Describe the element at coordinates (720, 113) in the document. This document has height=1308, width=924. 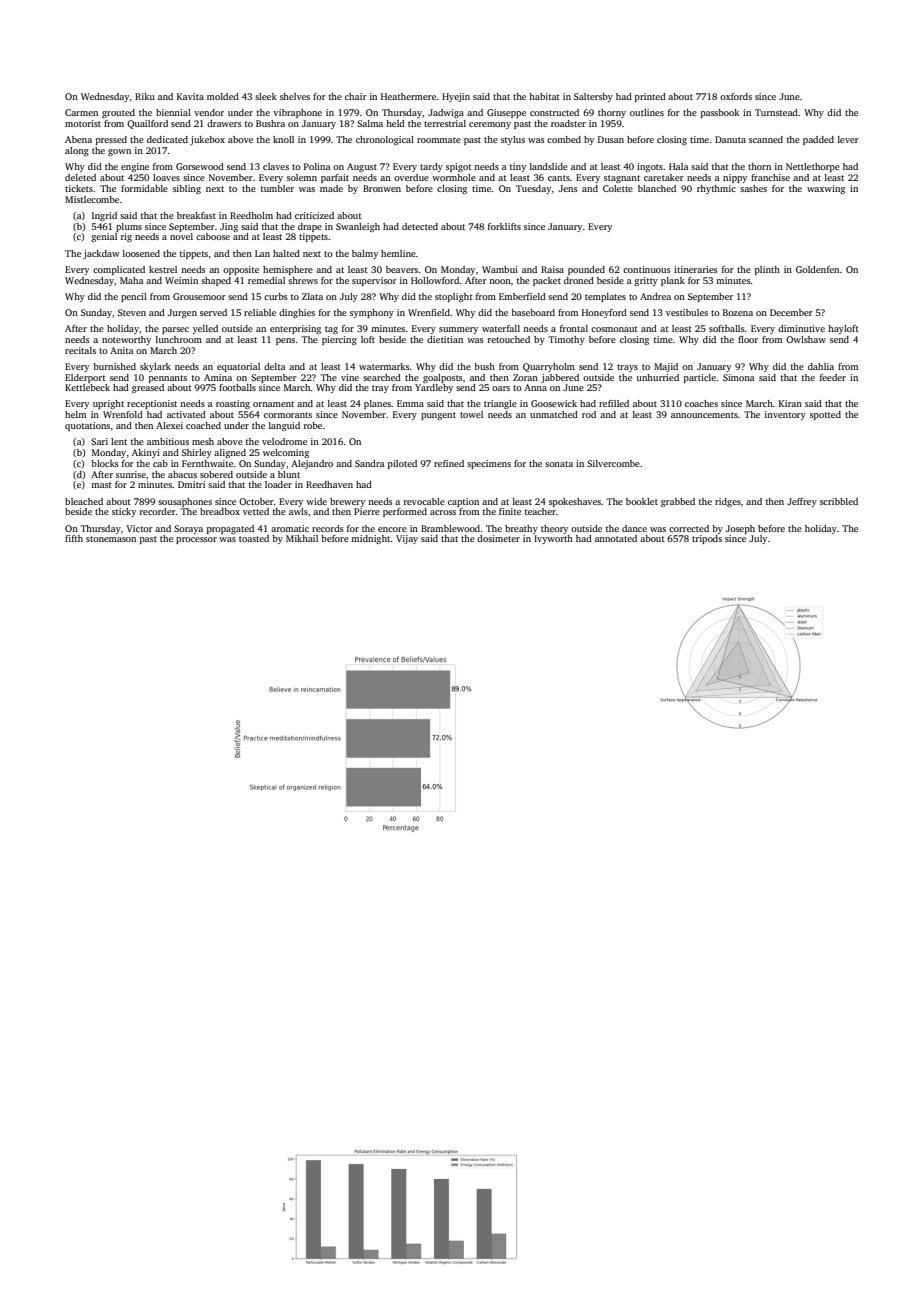
I see `passbook` at that location.
